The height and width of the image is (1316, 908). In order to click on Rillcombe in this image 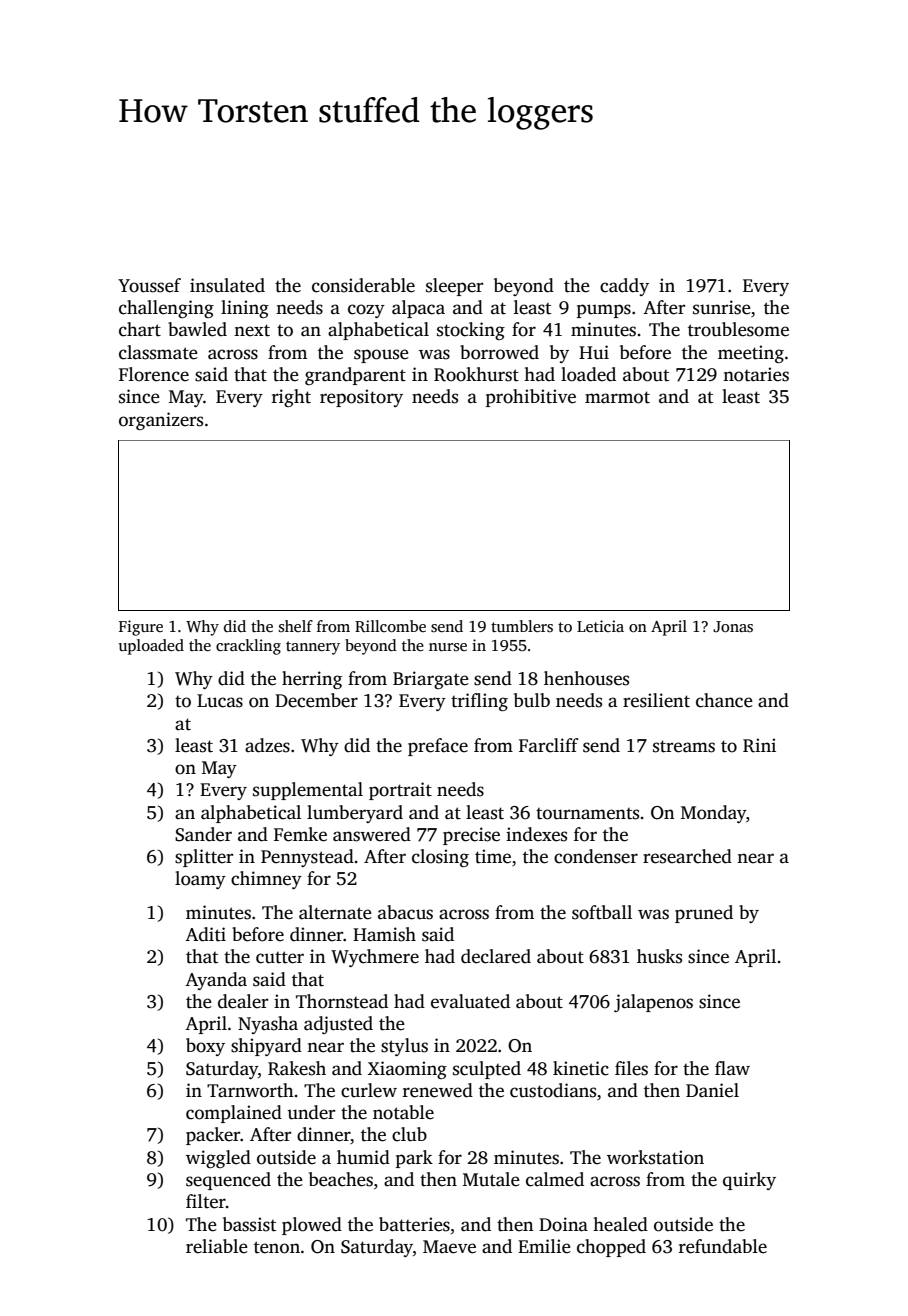, I will do `click(390, 626)`.
